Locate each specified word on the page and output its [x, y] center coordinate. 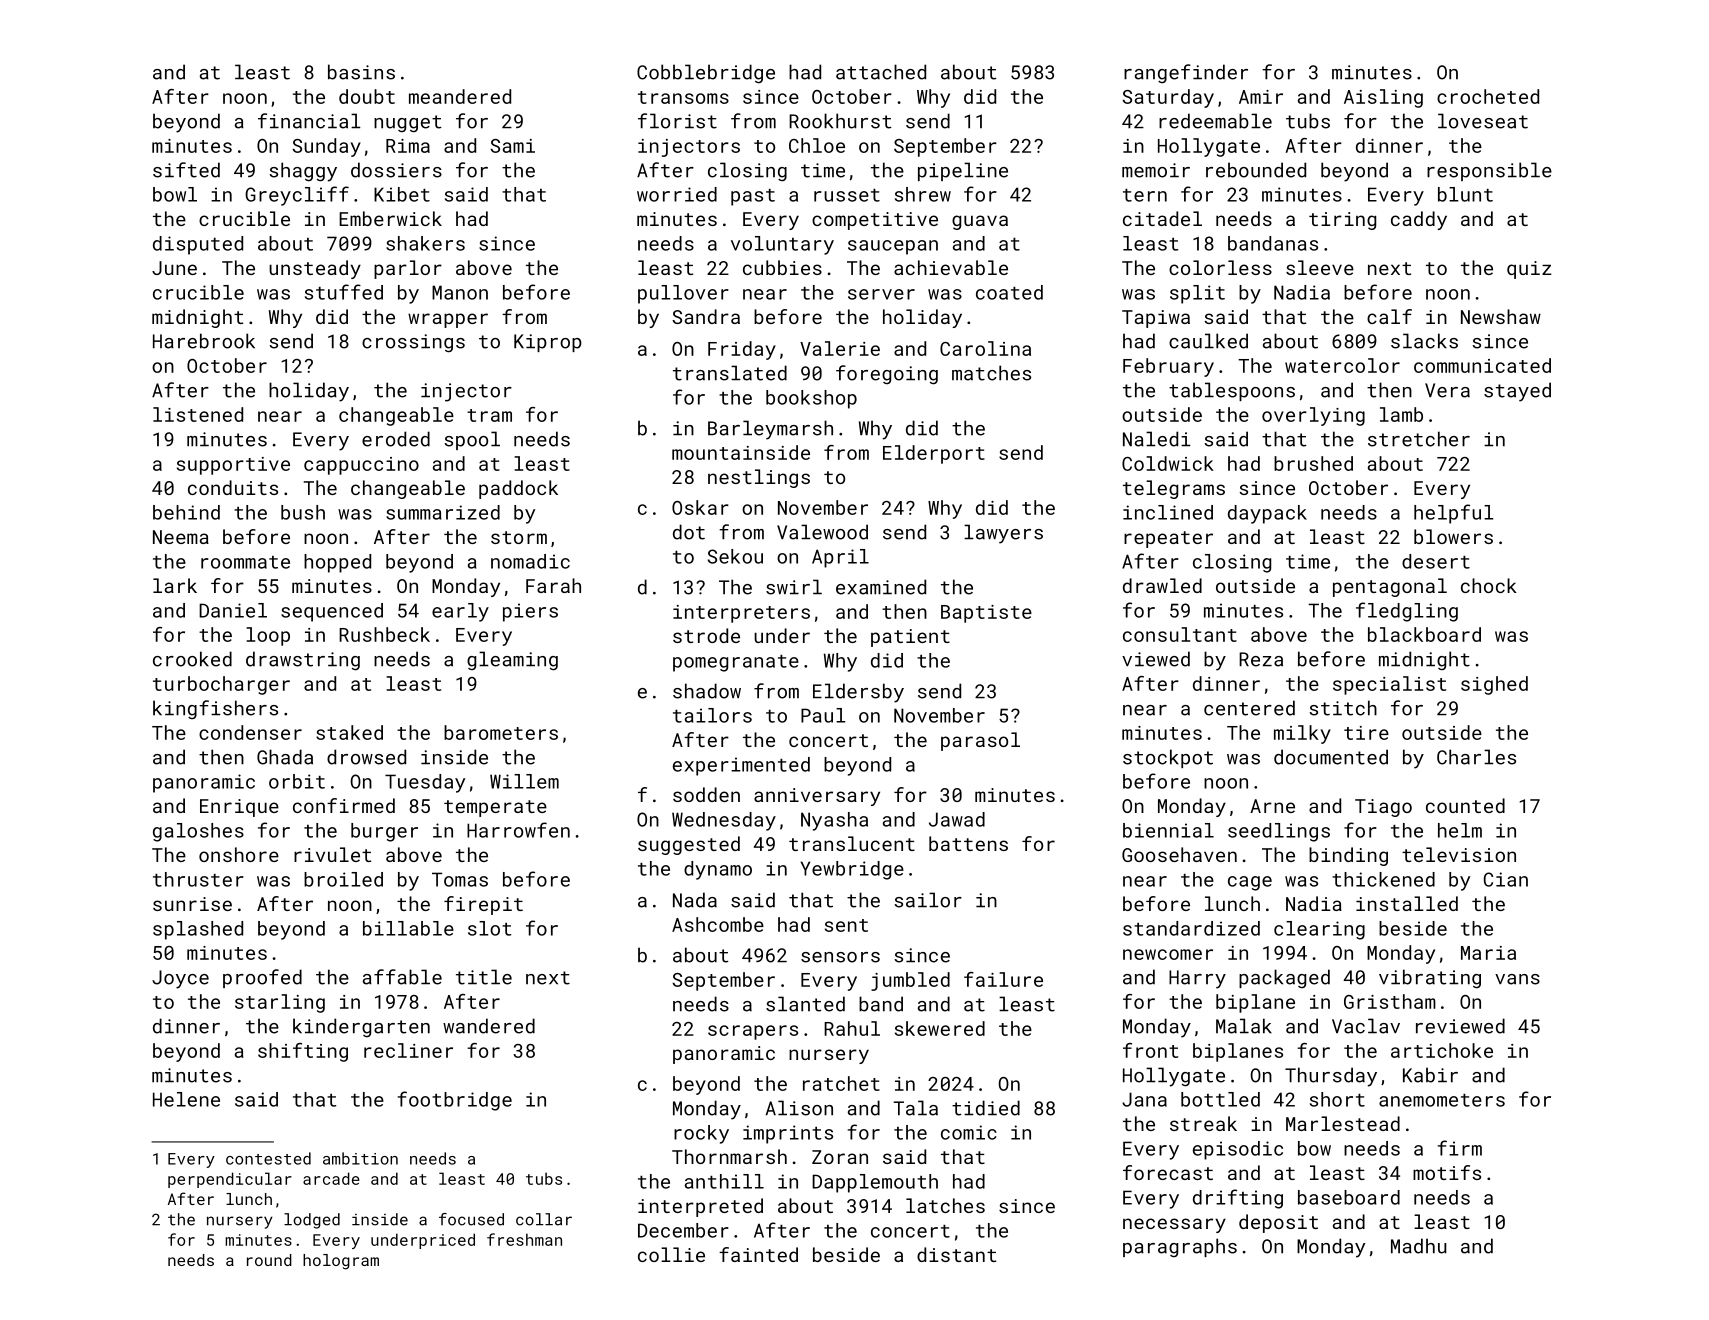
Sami [512, 146]
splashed [198, 930]
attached [881, 72]
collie [671, 1254]
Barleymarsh [770, 430]
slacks [1424, 341]
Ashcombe [718, 924]
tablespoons [1232, 391]
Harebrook [204, 341]
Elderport [934, 454]
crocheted [1488, 96]
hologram [341, 1262]
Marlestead [1343, 1123]
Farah [553, 585]
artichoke [1442, 1050]
